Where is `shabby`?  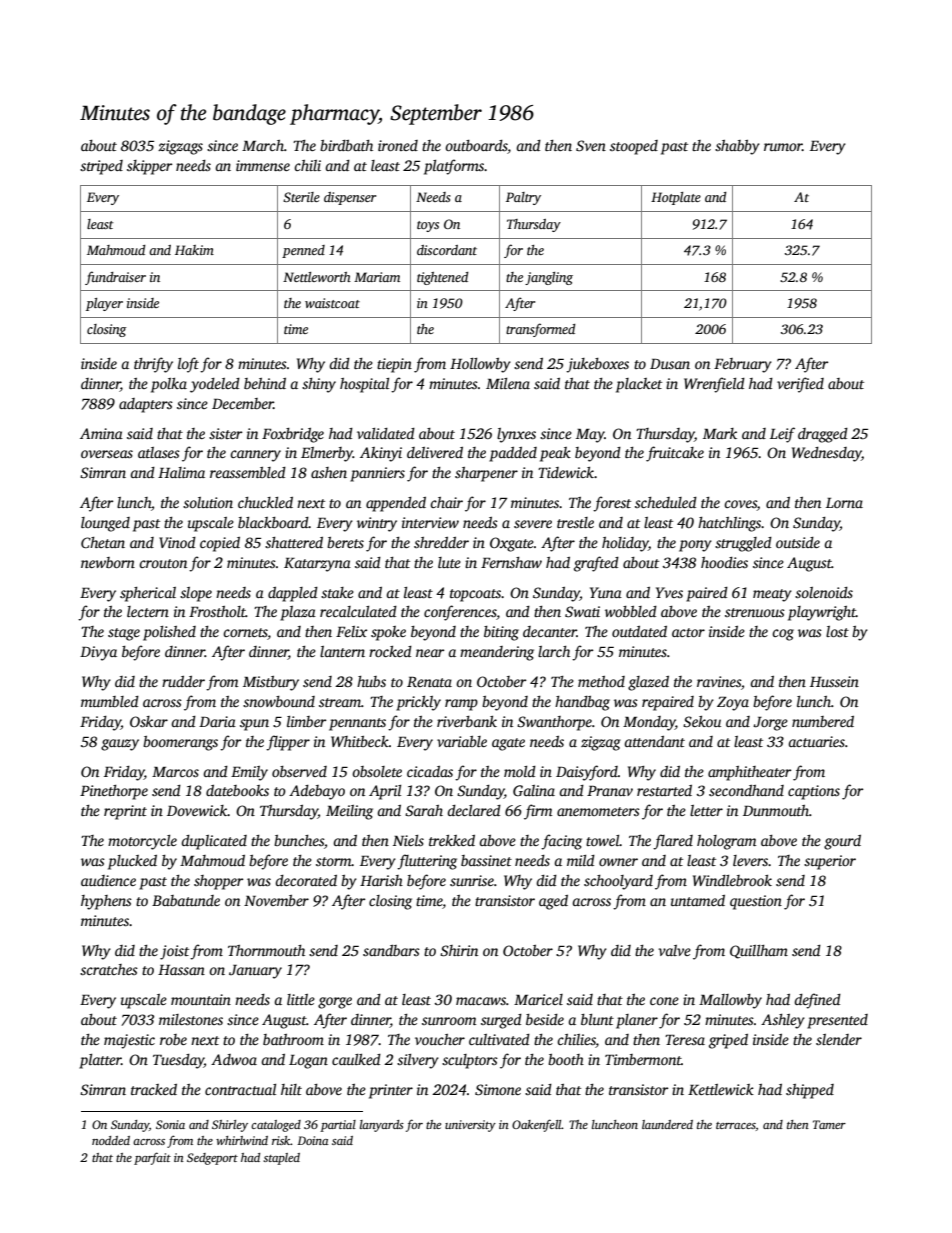 shabby is located at coordinates (737, 147).
